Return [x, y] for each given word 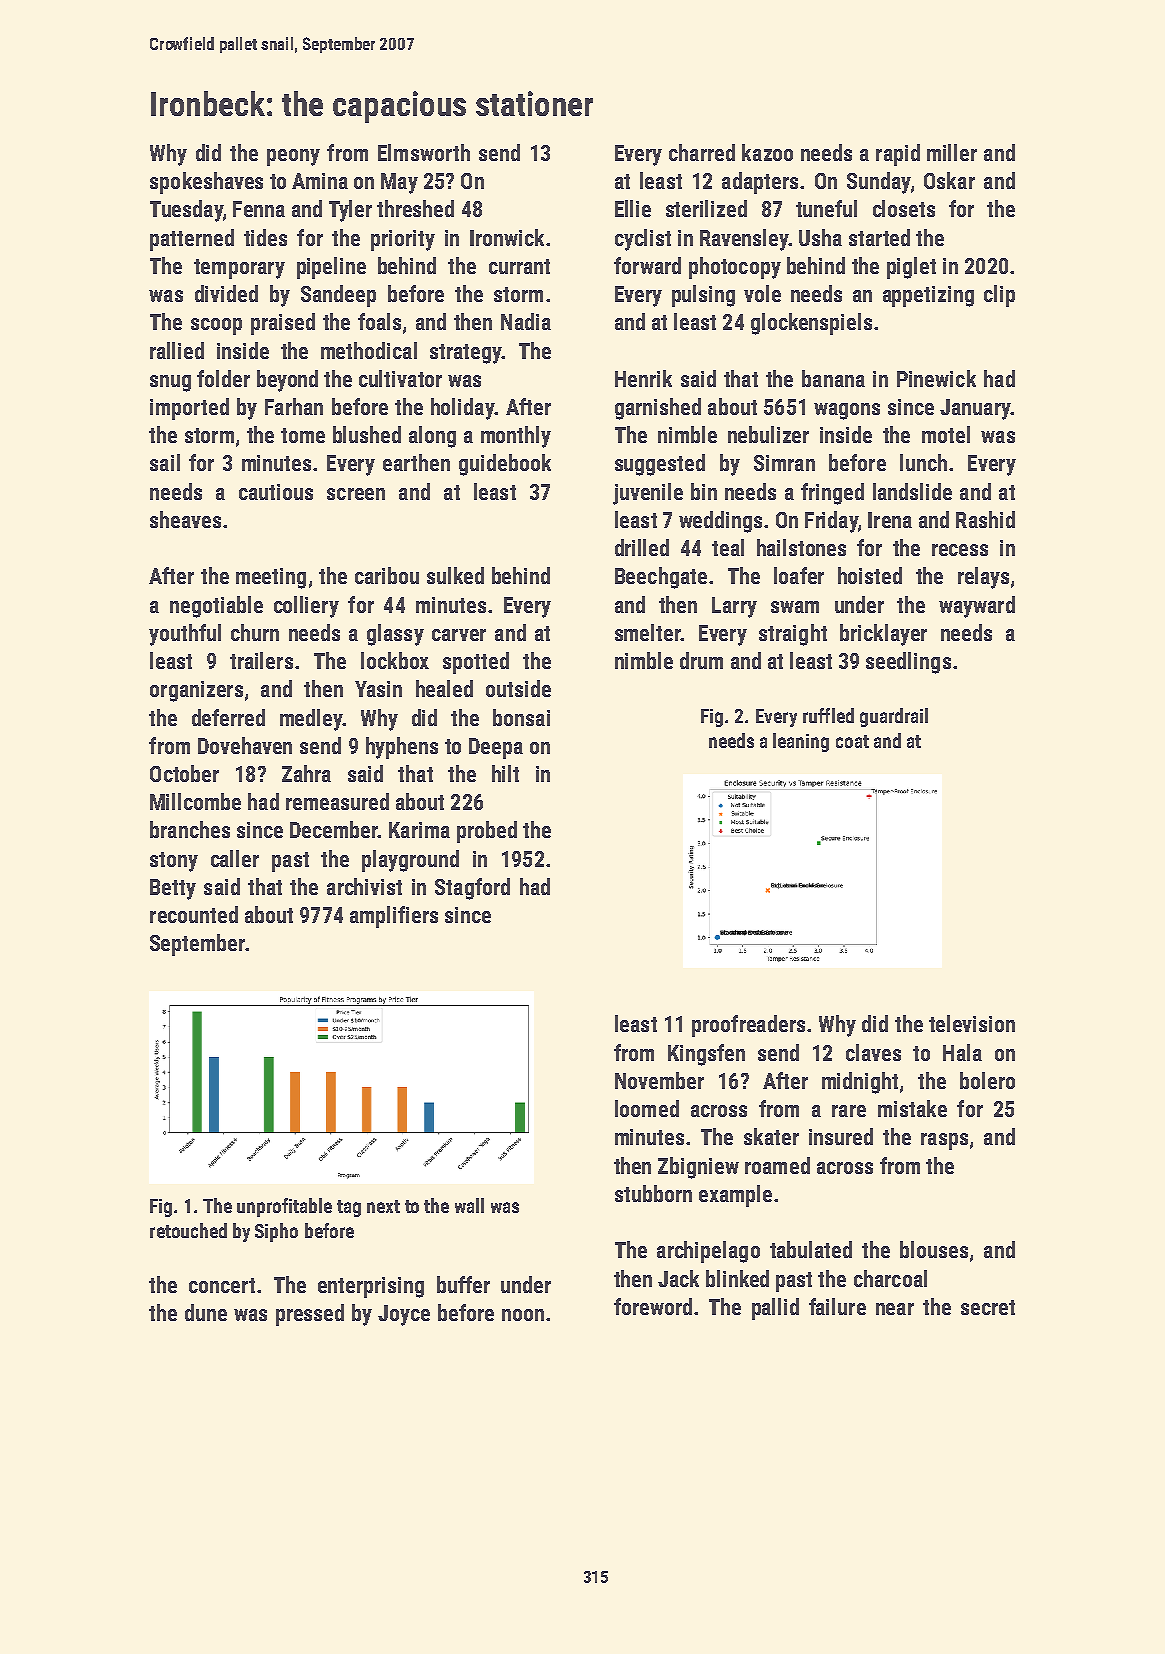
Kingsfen [706, 1055]
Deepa [496, 748]
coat [852, 741]
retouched [188, 1230]
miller [952, 152]
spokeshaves [206, 183]
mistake [912, 1108]
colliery [306, 607]
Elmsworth [424, 152]
